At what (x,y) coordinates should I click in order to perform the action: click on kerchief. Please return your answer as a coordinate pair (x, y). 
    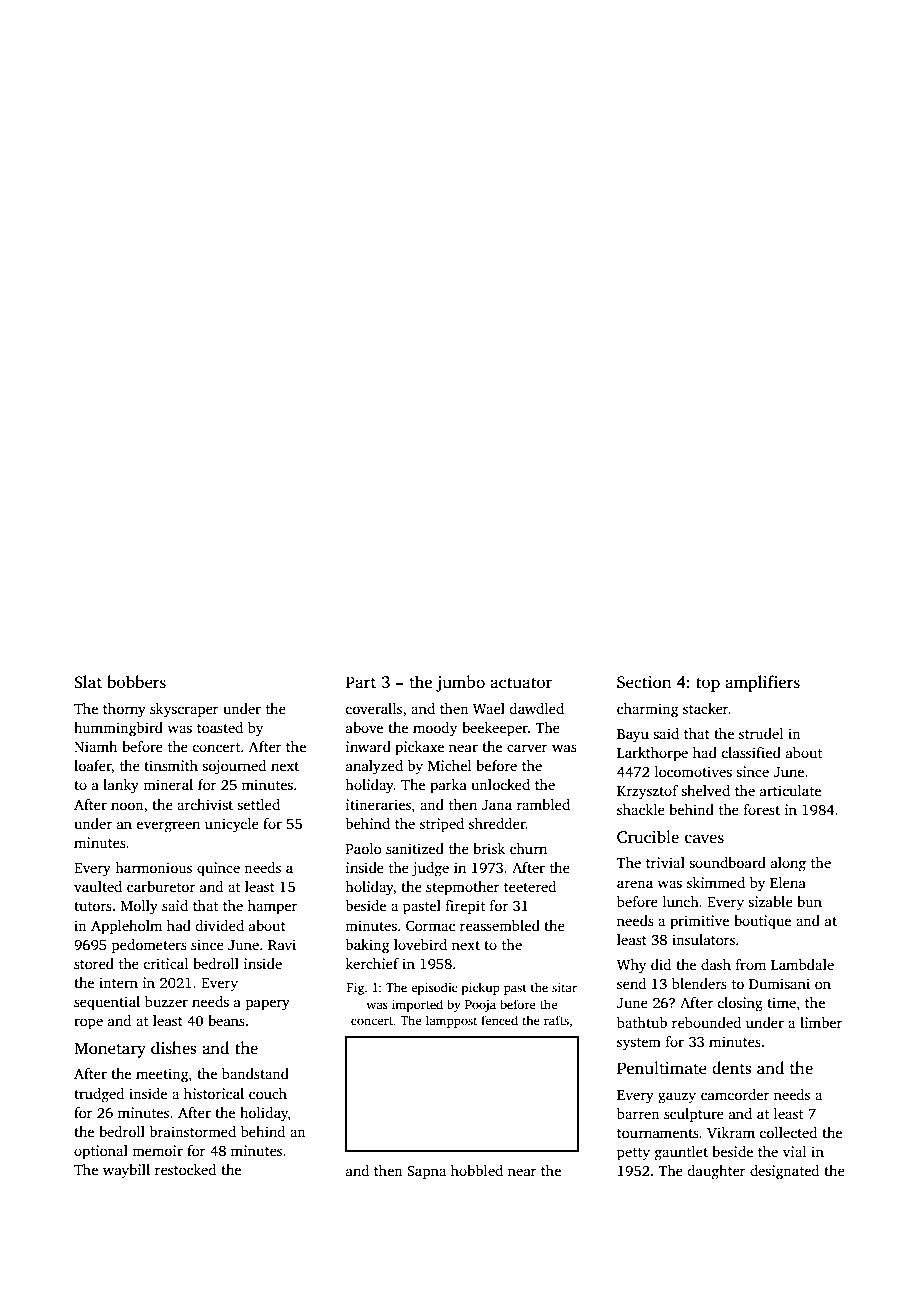
    Looking at the image, I should click on (372, 963).
